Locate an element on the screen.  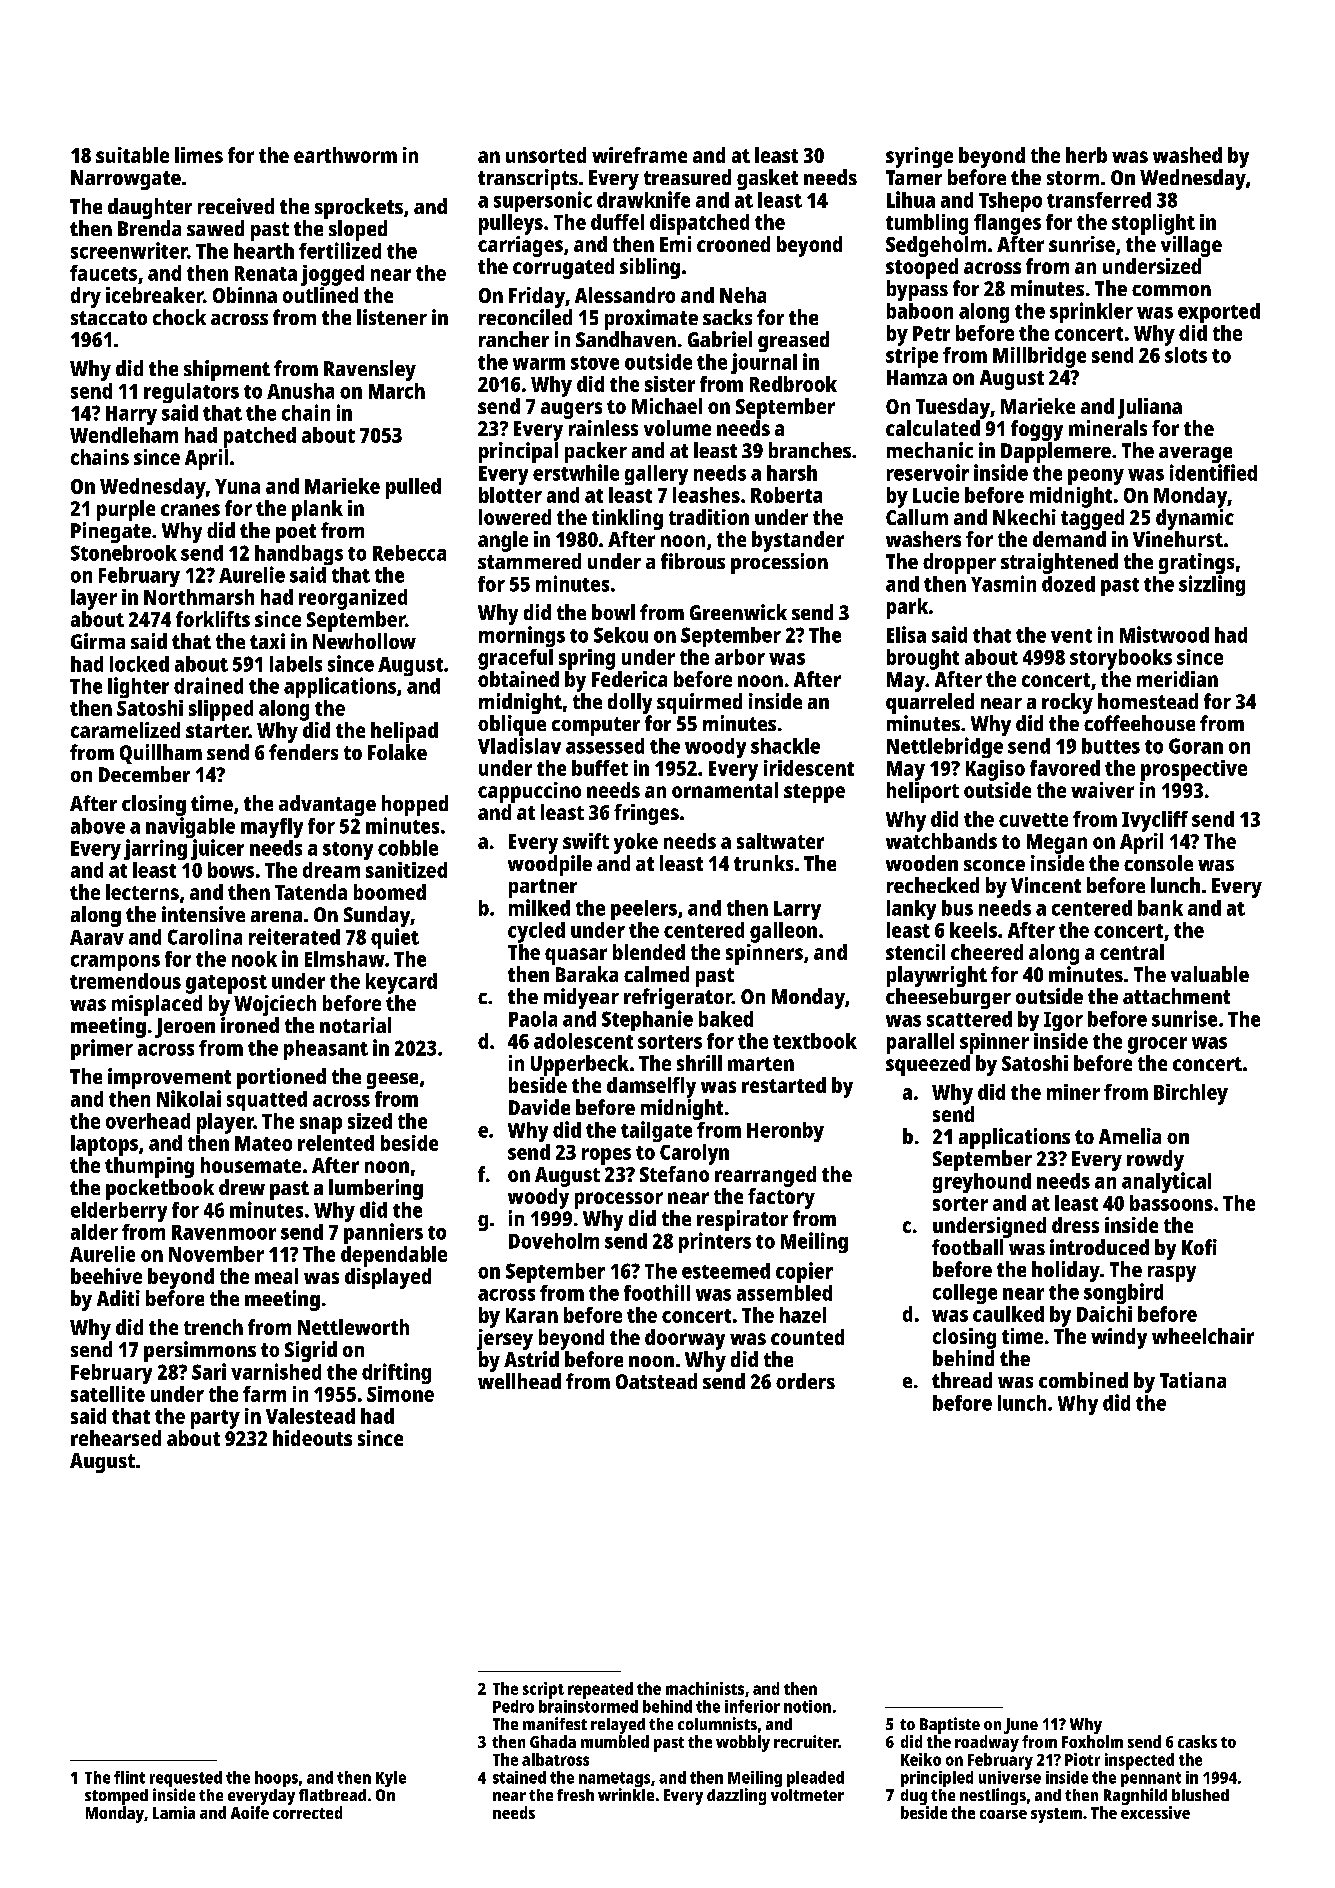
hideouts is located at coordinates (312, 1438).
